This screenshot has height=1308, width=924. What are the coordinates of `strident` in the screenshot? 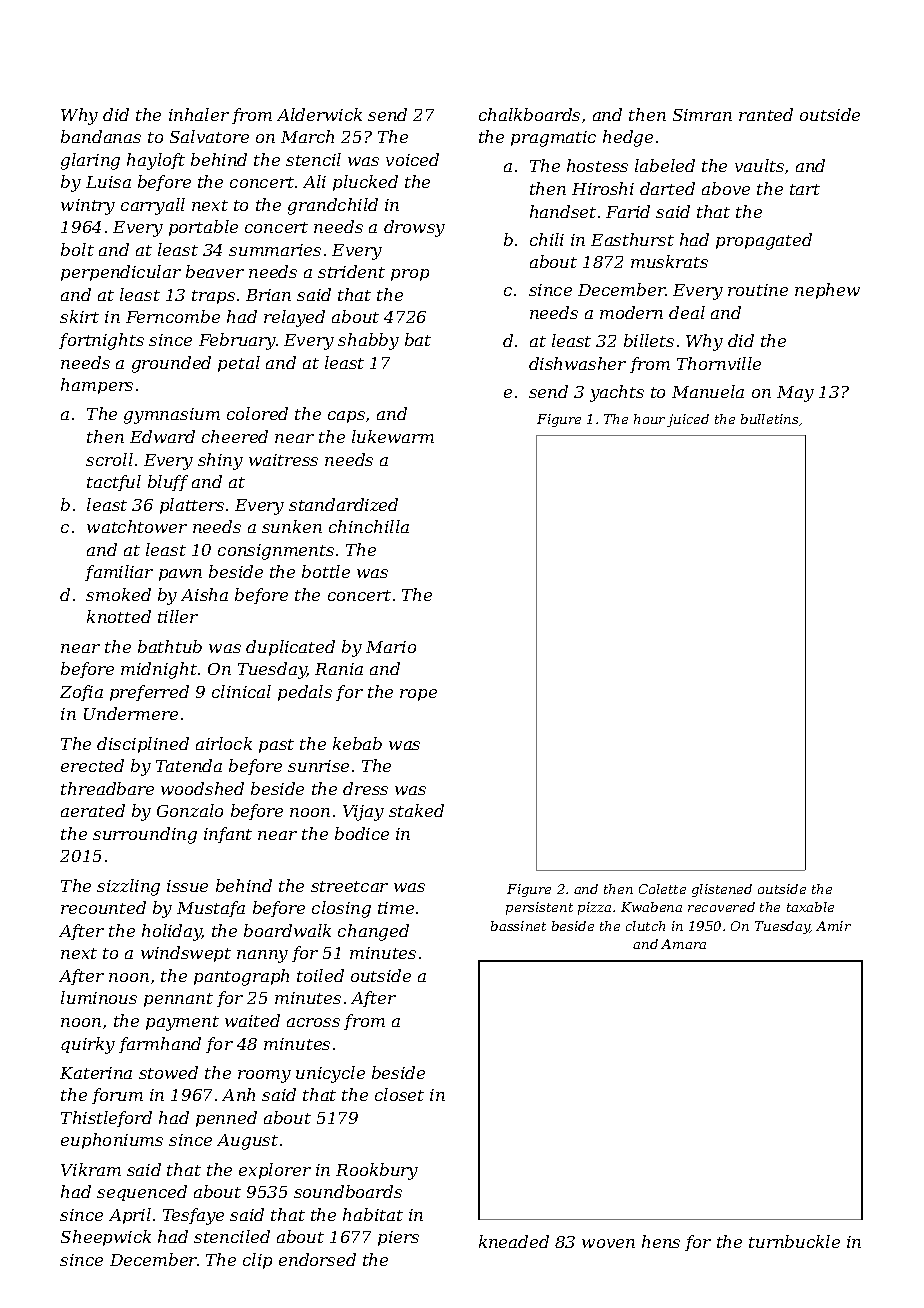 It's located at (351, 271).
